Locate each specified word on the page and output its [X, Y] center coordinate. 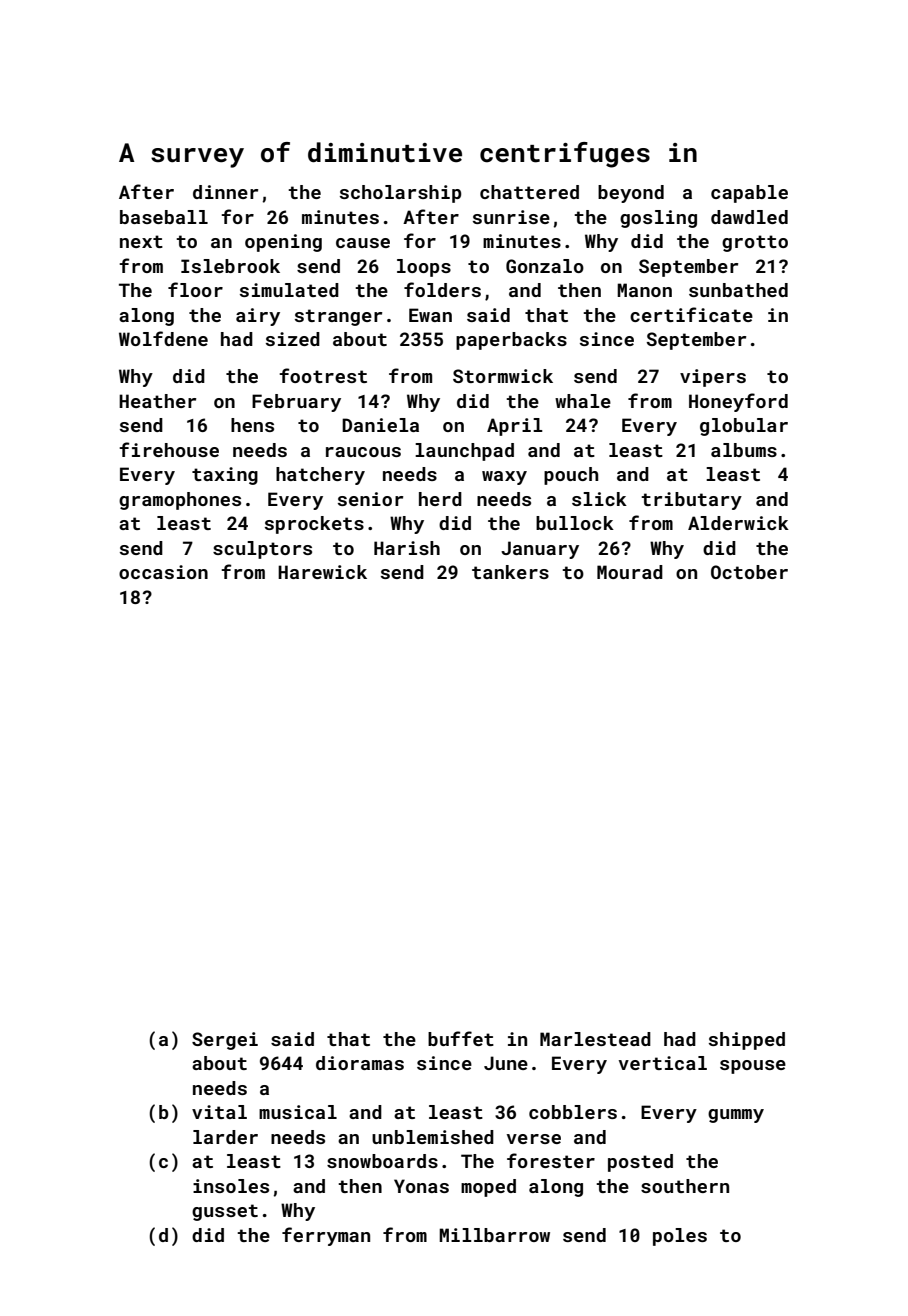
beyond [631, 194]
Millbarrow [494, 1235]
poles [680, 1237]
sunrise [511, 217]
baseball [164, 217]
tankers [510, 572]
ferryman [326, 1236]
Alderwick [738, 523]
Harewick [322, 572]
